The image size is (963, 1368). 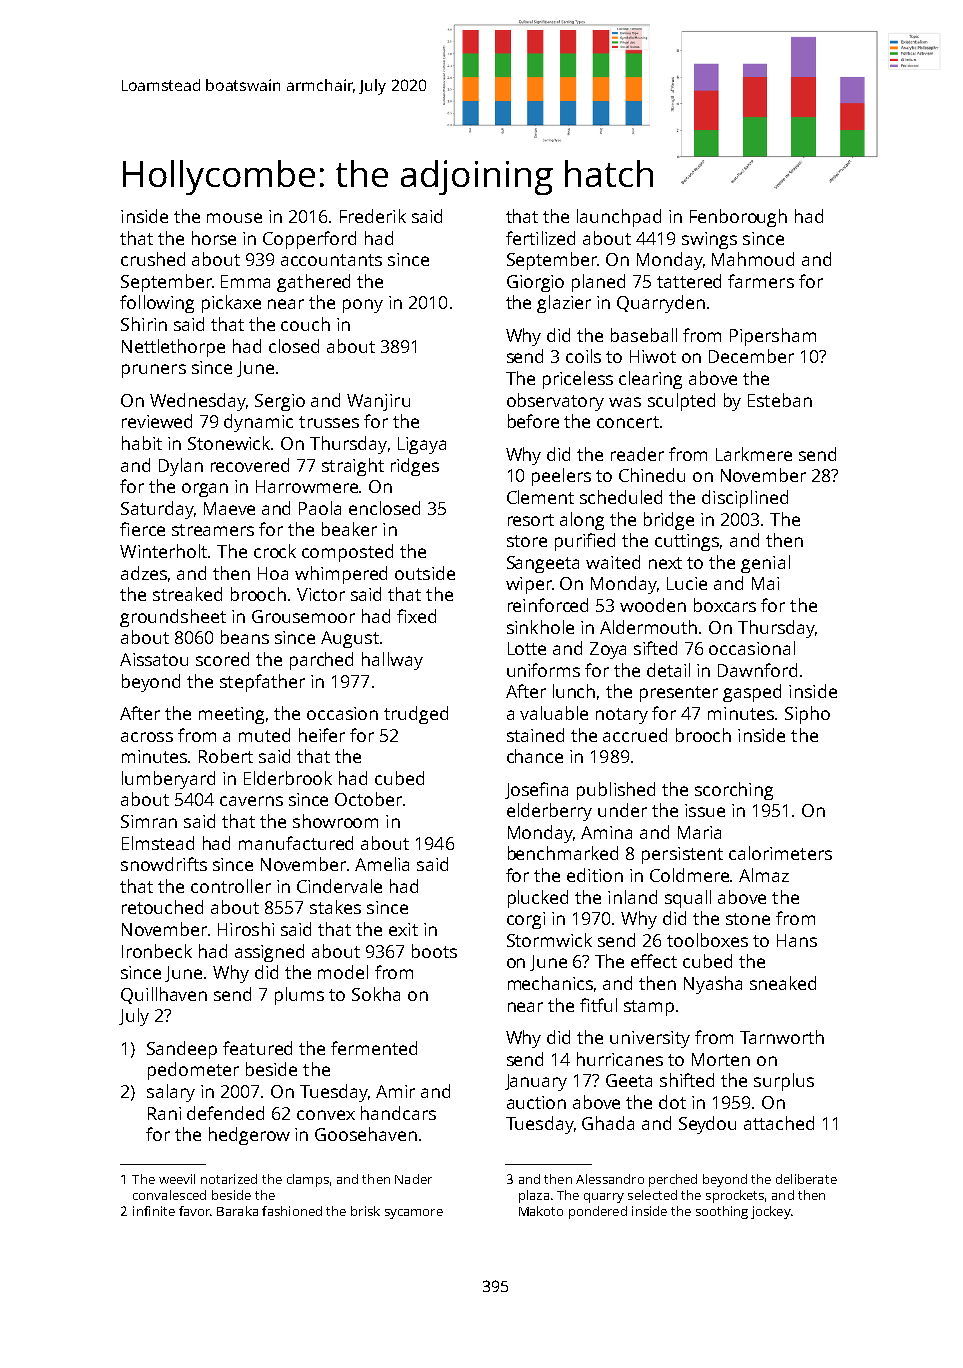 I want to click on jockey, so click(x=770, y=1212).
